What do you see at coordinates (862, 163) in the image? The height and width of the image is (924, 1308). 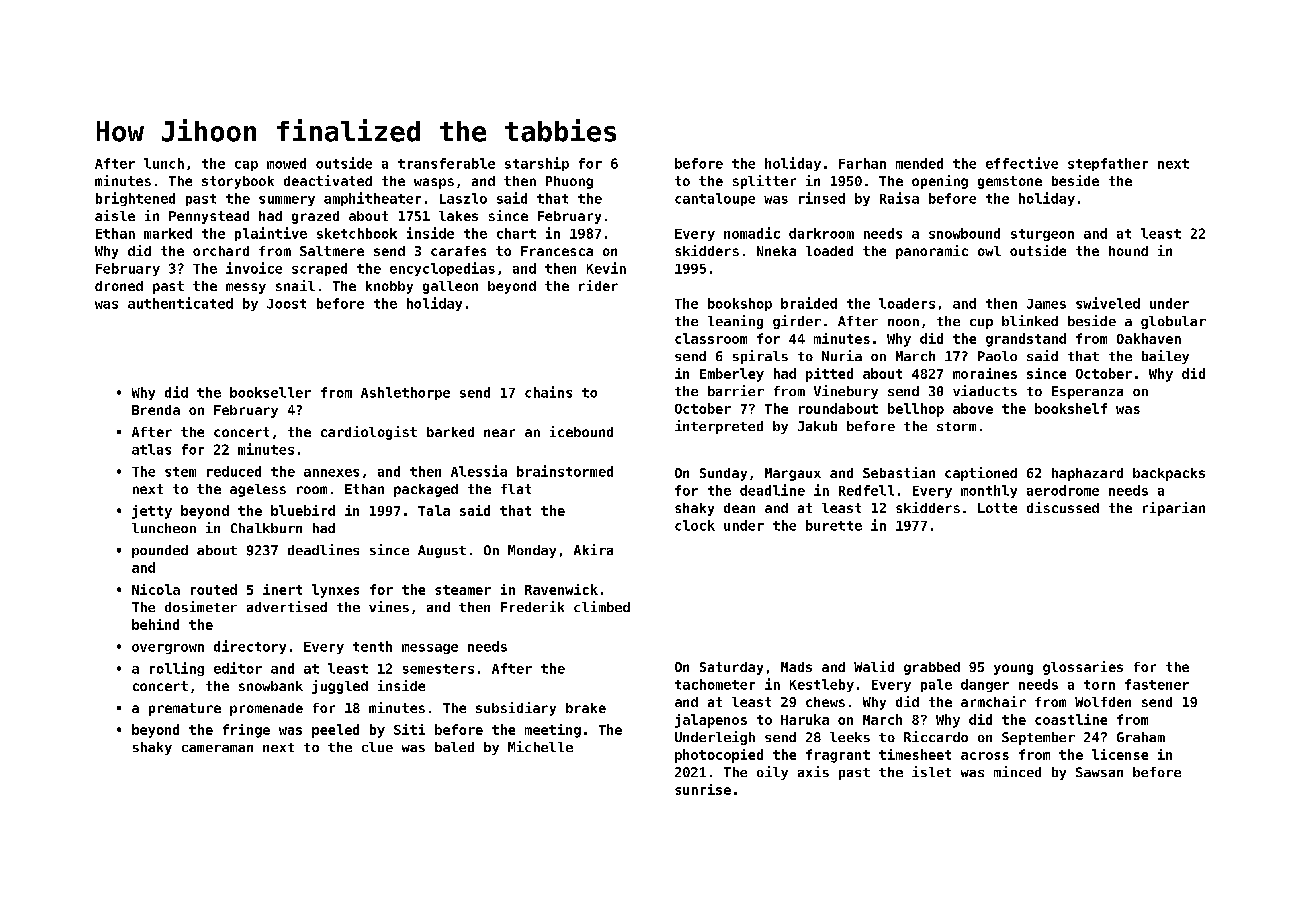 I see `Farhan` at bounding box center [862, 163].
